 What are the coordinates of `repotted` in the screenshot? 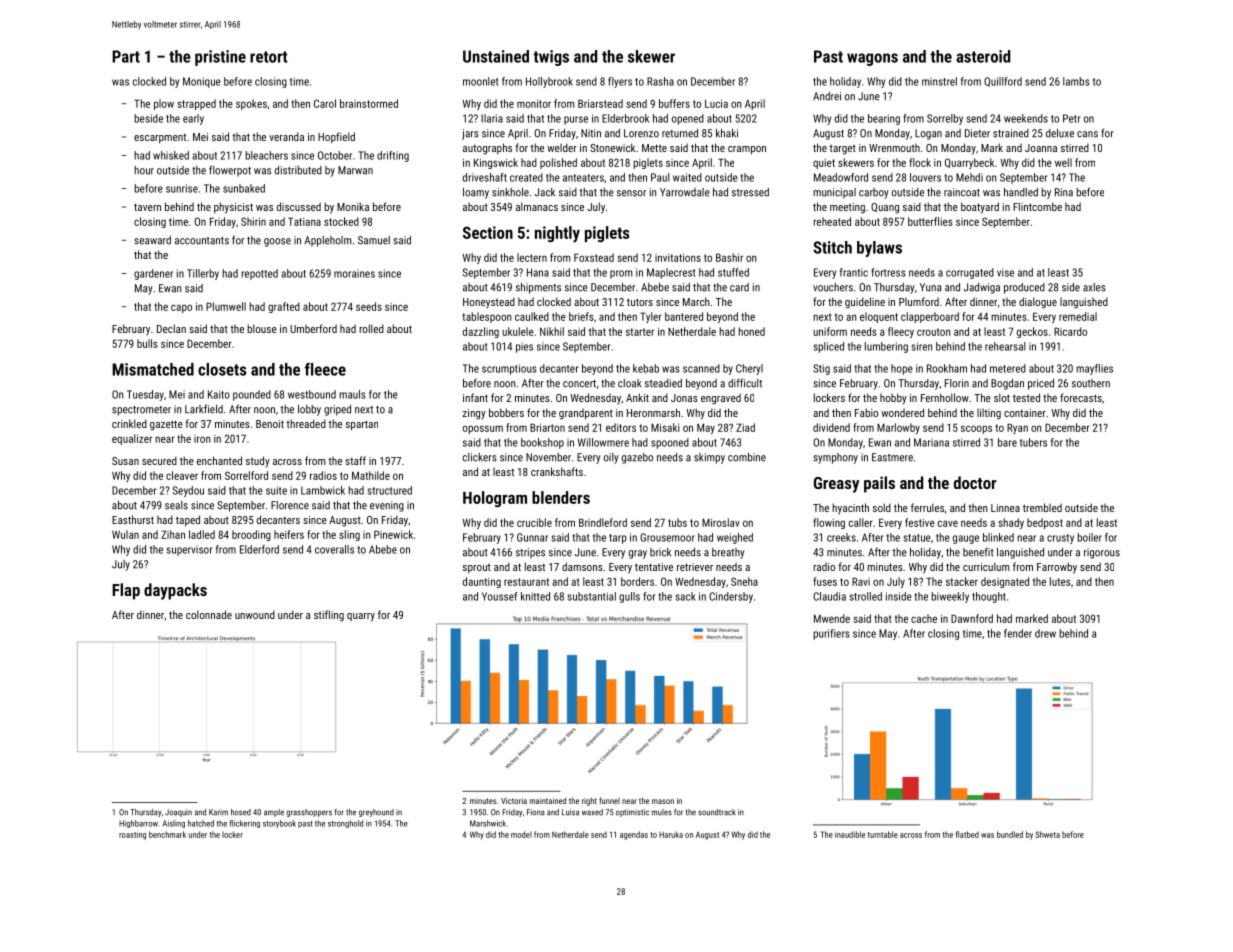 It's located at (259, 274).
